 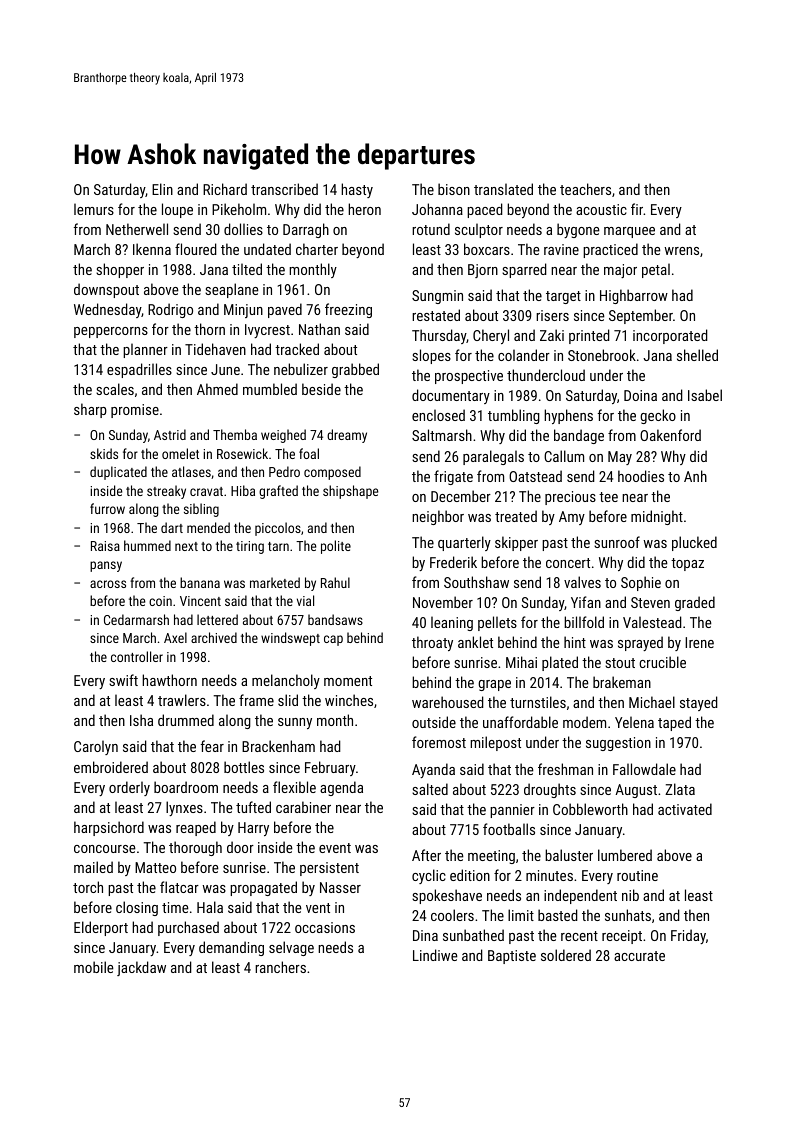 I want to click on Oakenford, so click(x=670, y=435).
